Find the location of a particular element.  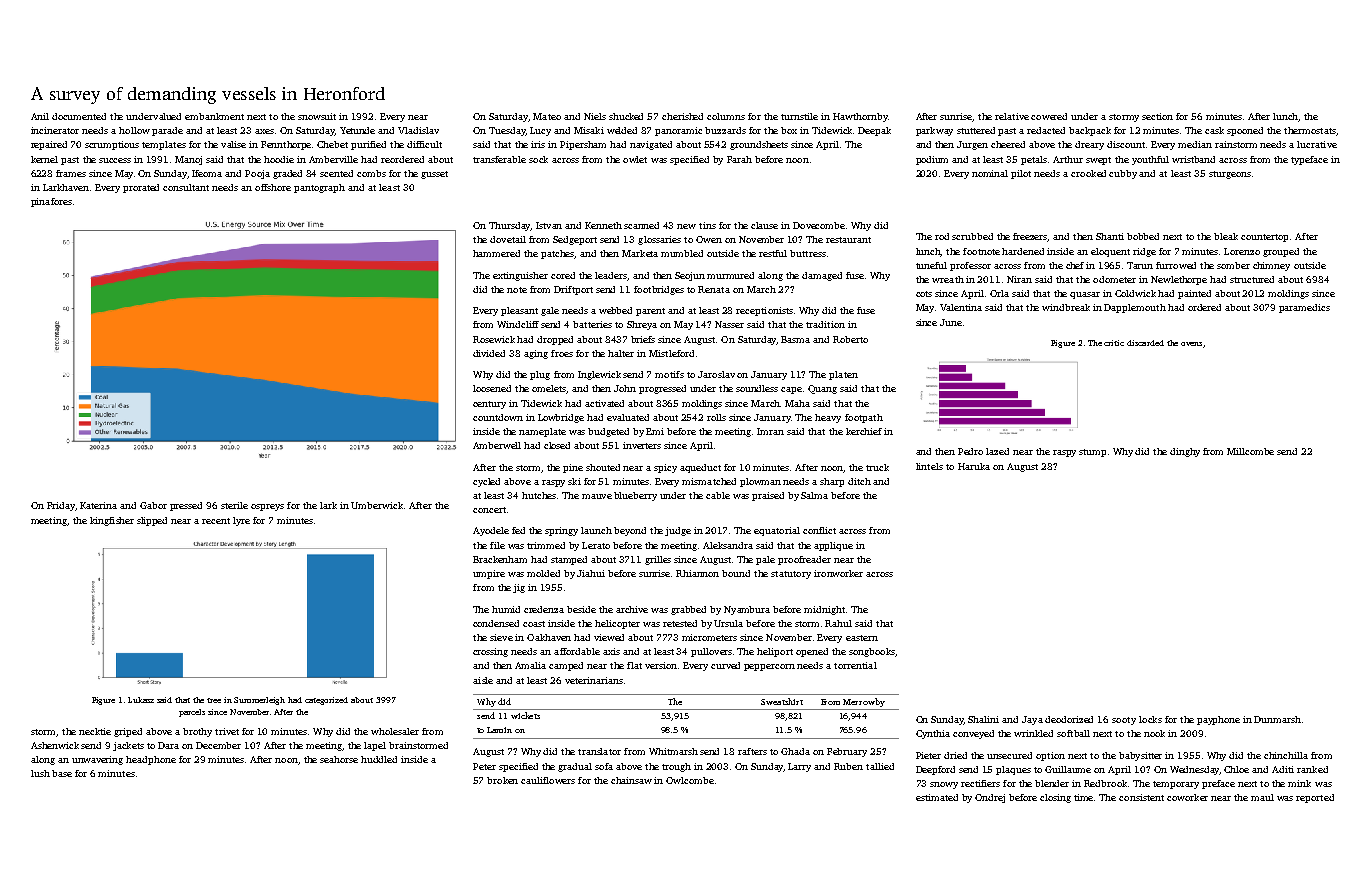

embankment is located at coordinates (214, 116).
